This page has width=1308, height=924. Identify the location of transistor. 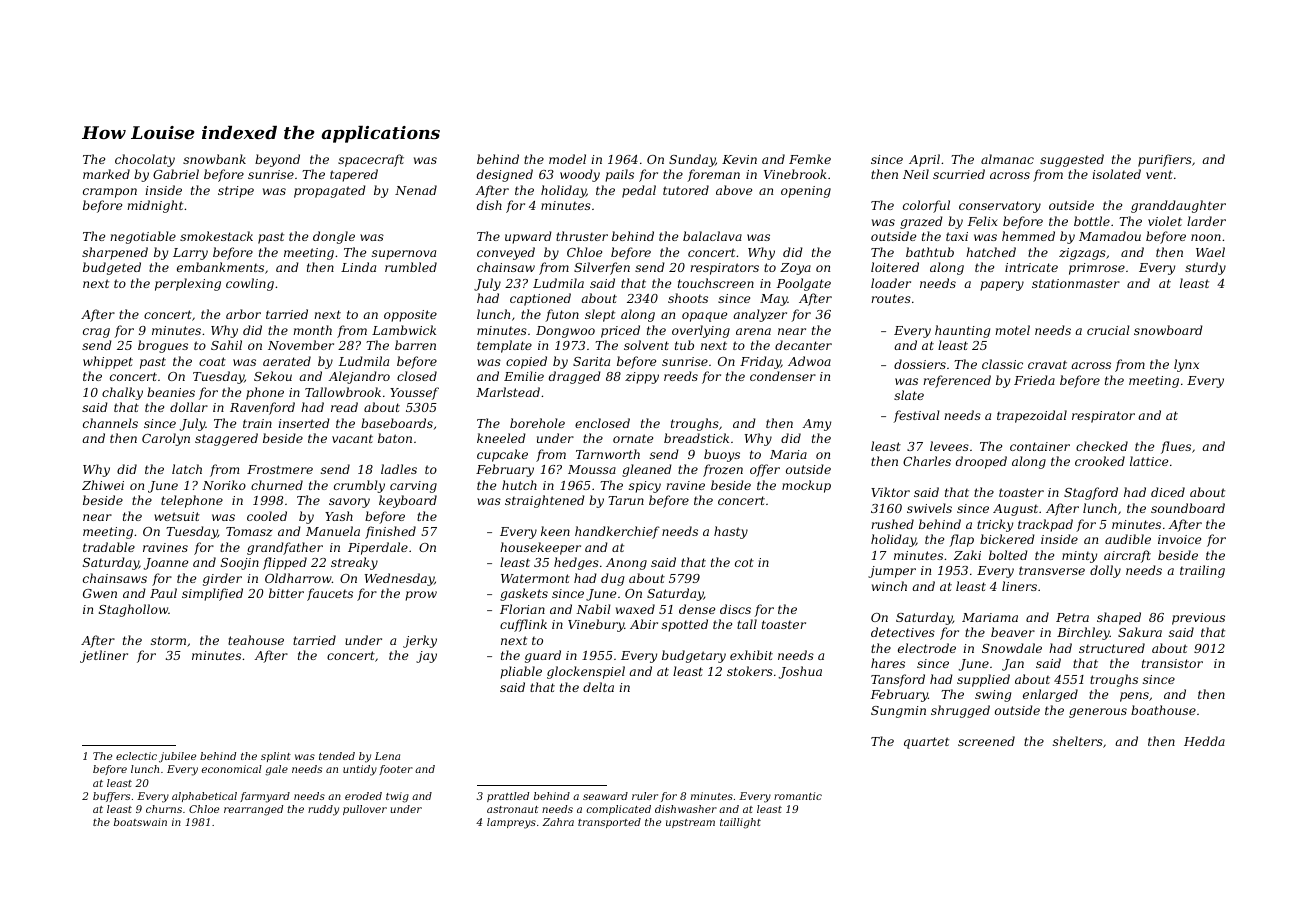
(1172, 663).
